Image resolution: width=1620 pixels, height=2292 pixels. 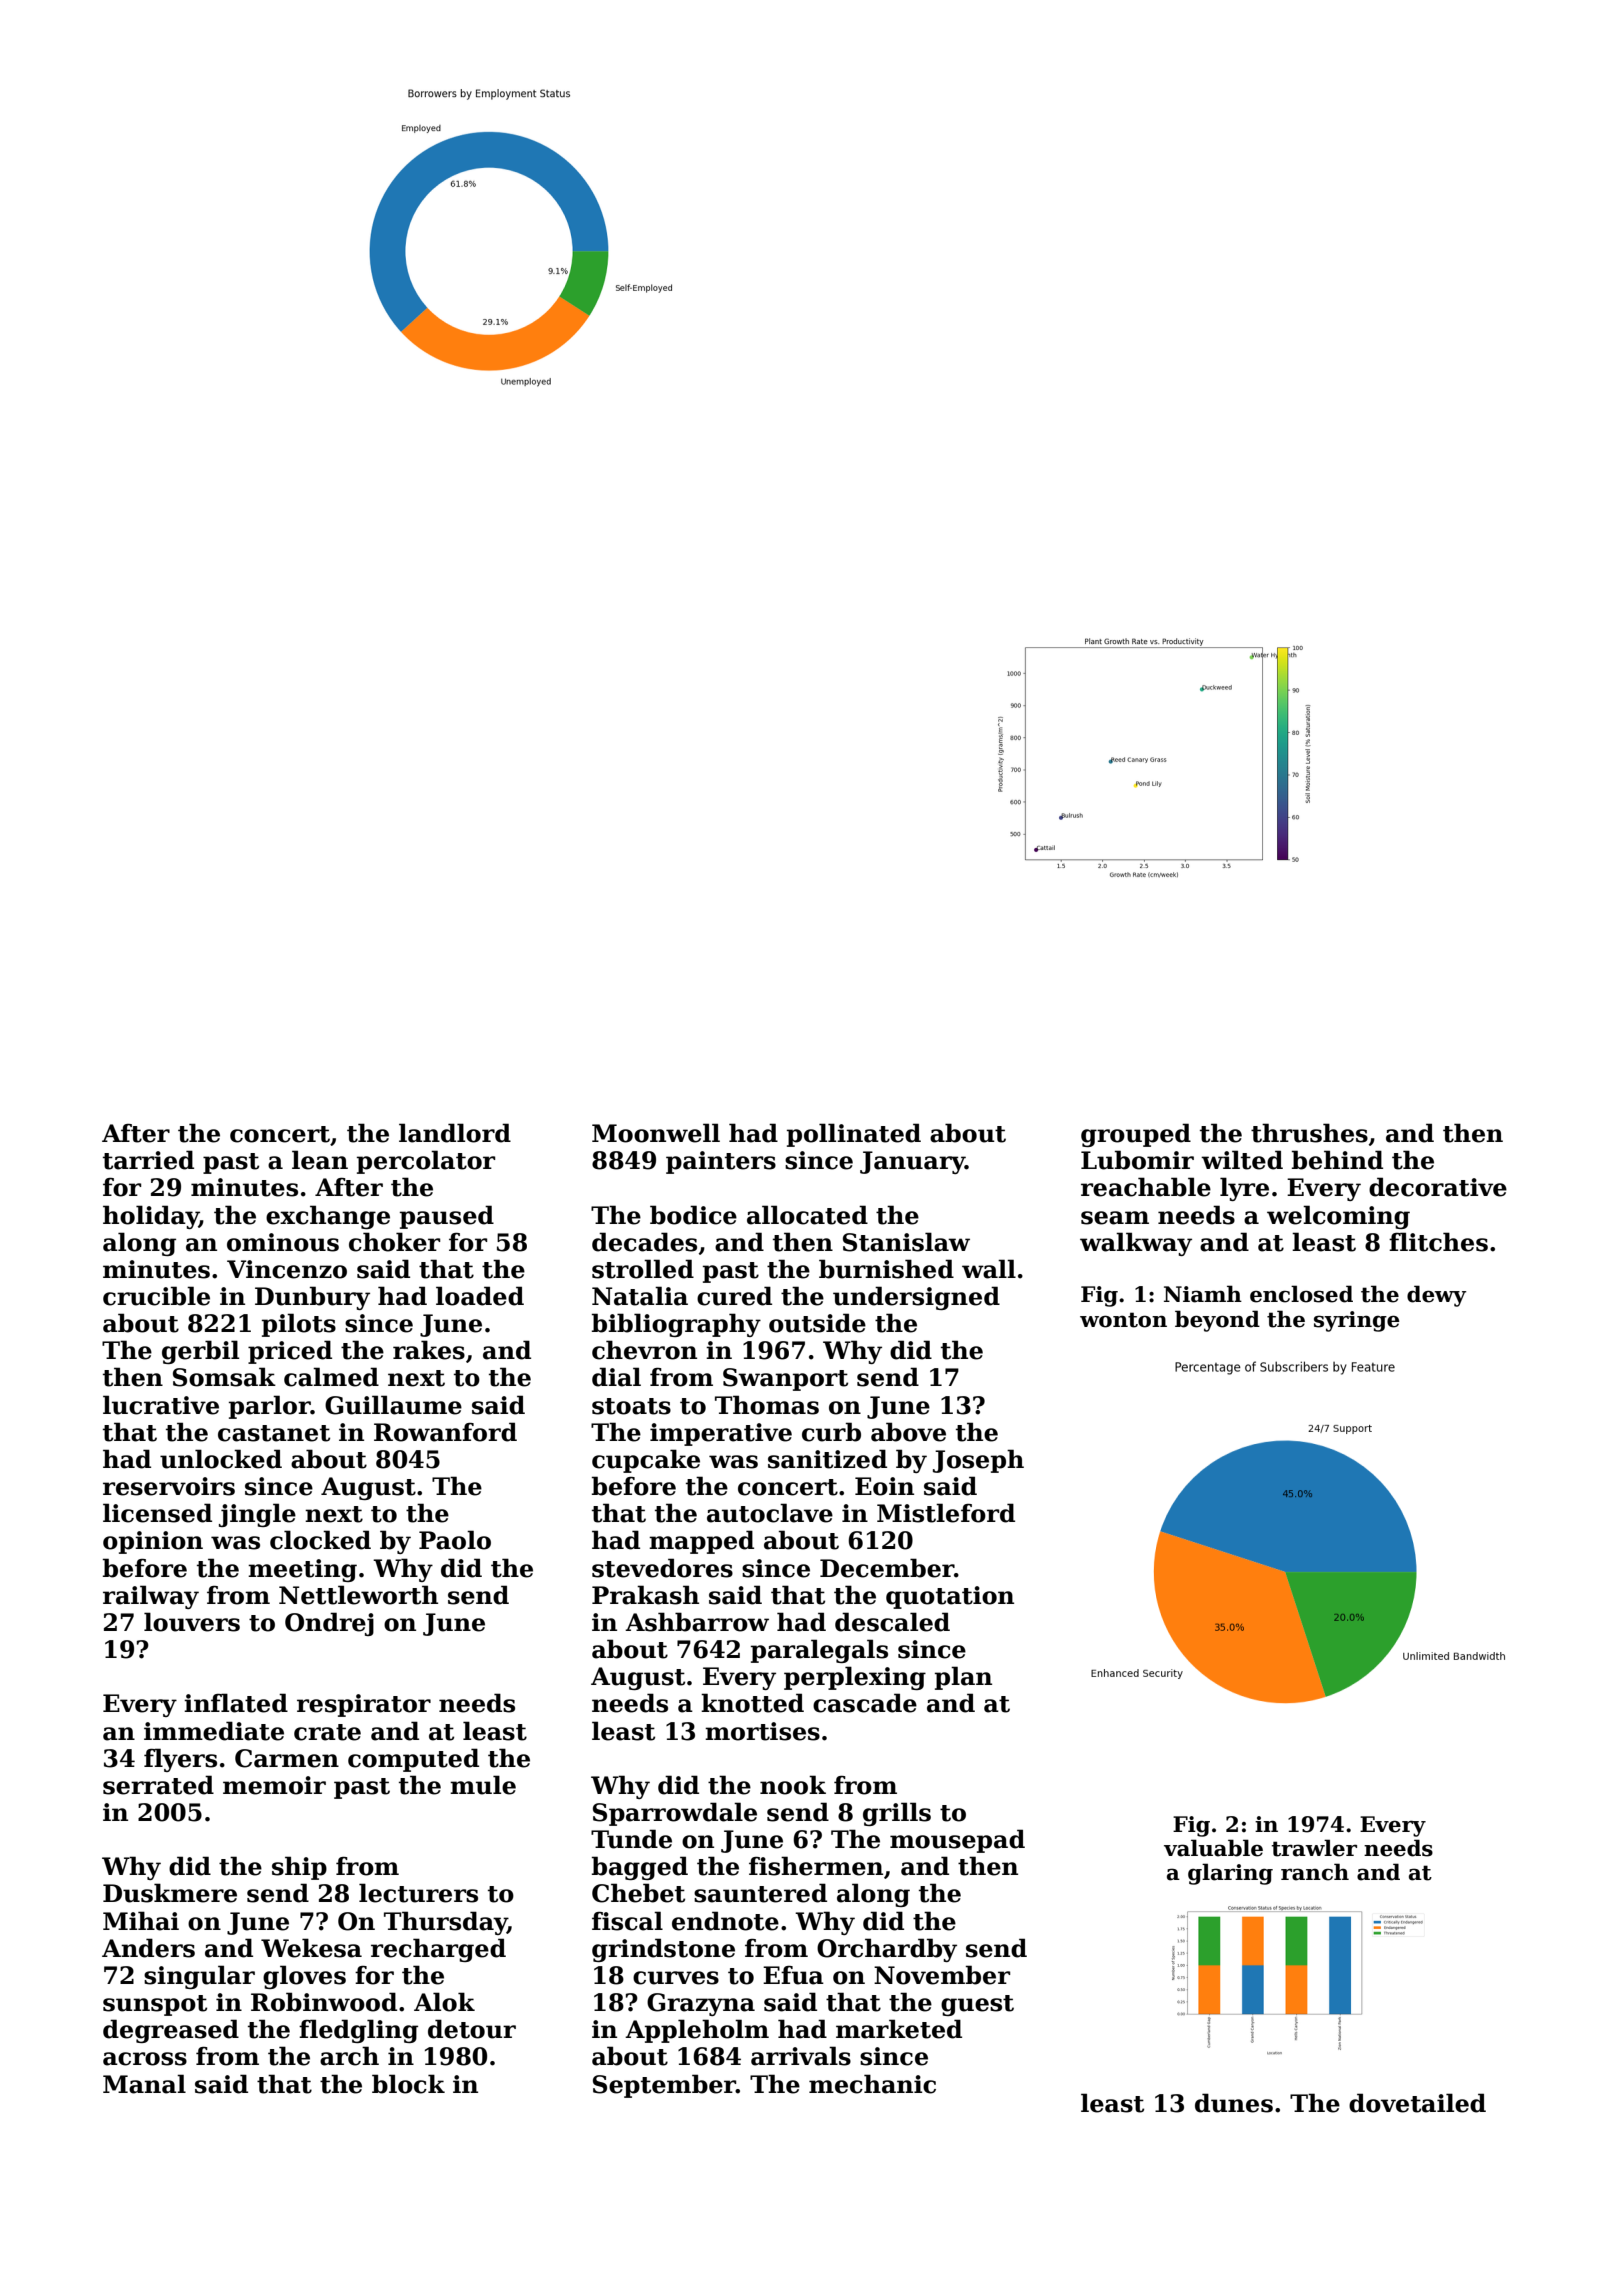 I want to click on decorative, so click(x=1438, y=1187).
